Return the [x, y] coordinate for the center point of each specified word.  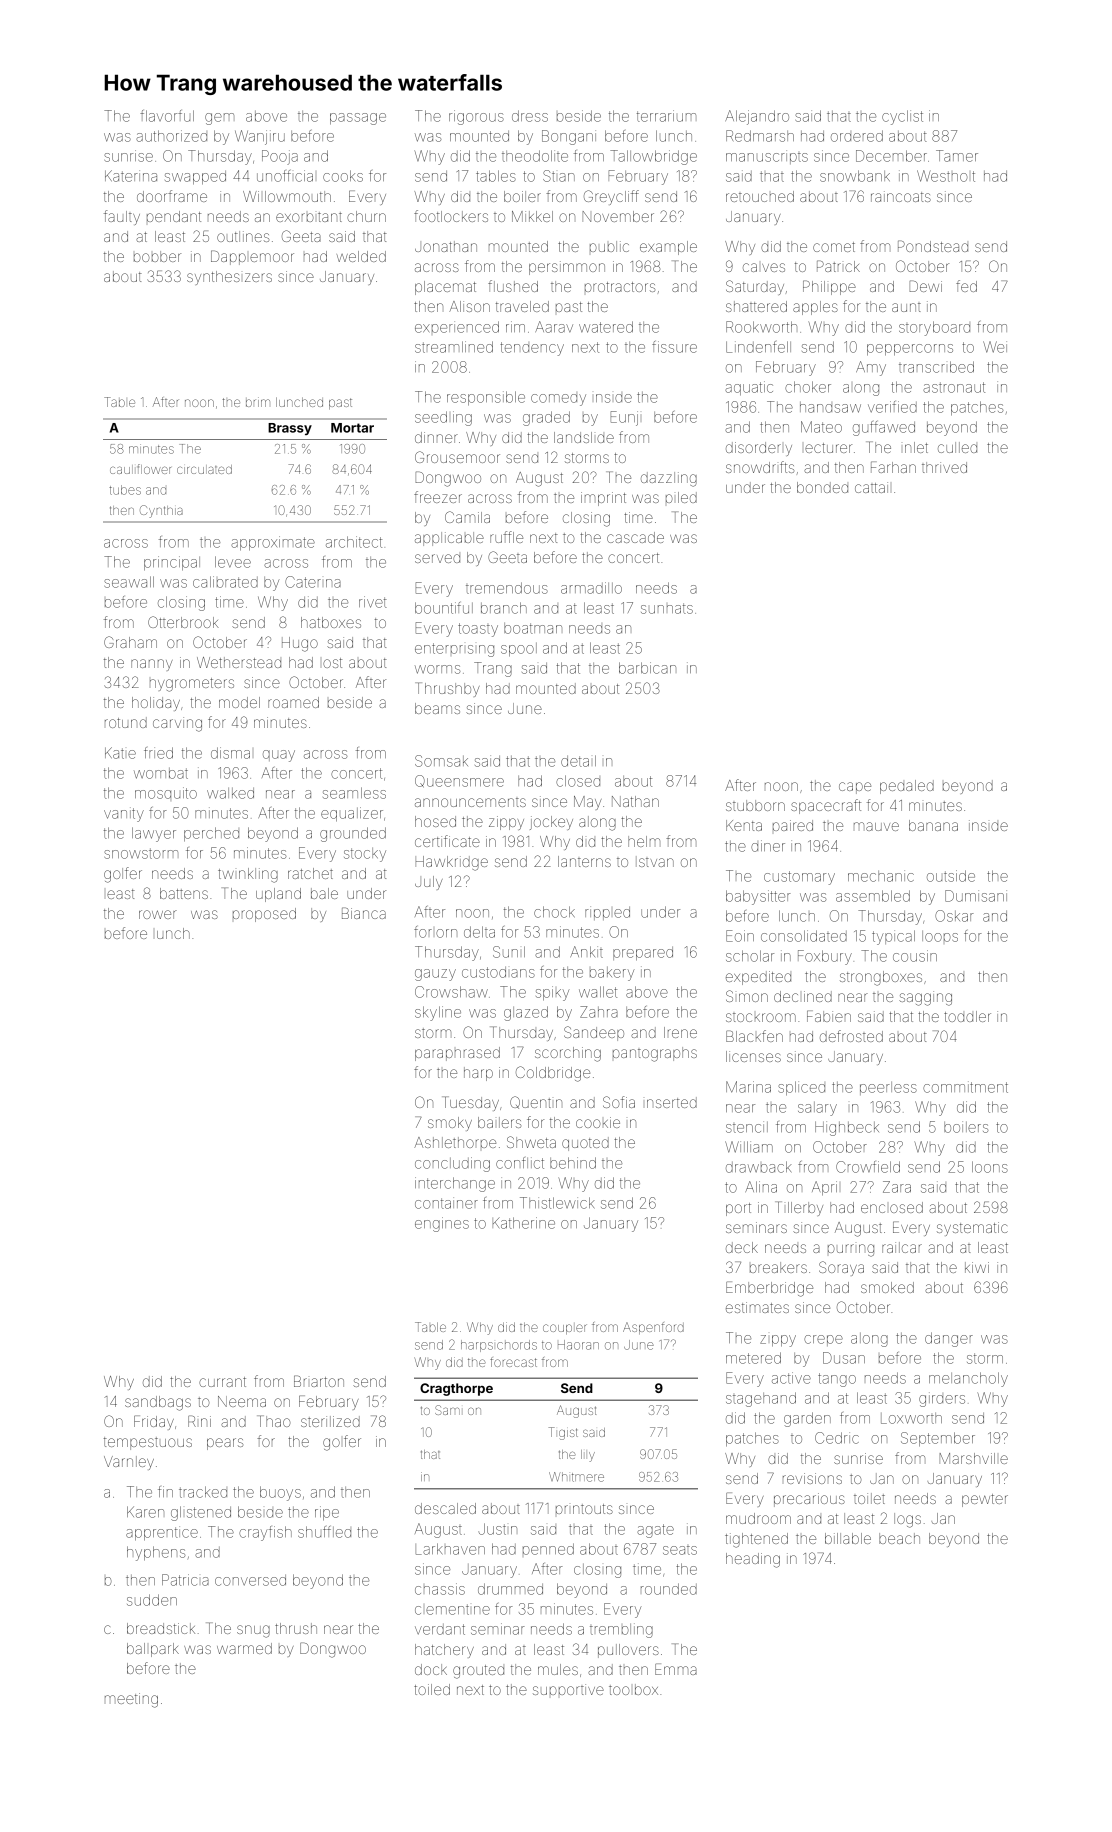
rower [158, 914]
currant [222, 1382]
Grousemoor [457, 457]
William [749, 1147]
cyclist [902, 117]
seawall [129, 582]
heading [753, 1560]
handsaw [830, 407]
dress [530, 116]
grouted [478, 1672]
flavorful [167, 116]
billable [848, 1538]
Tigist [563, 1433]
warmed [244, 1648]
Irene [680, 1032]
